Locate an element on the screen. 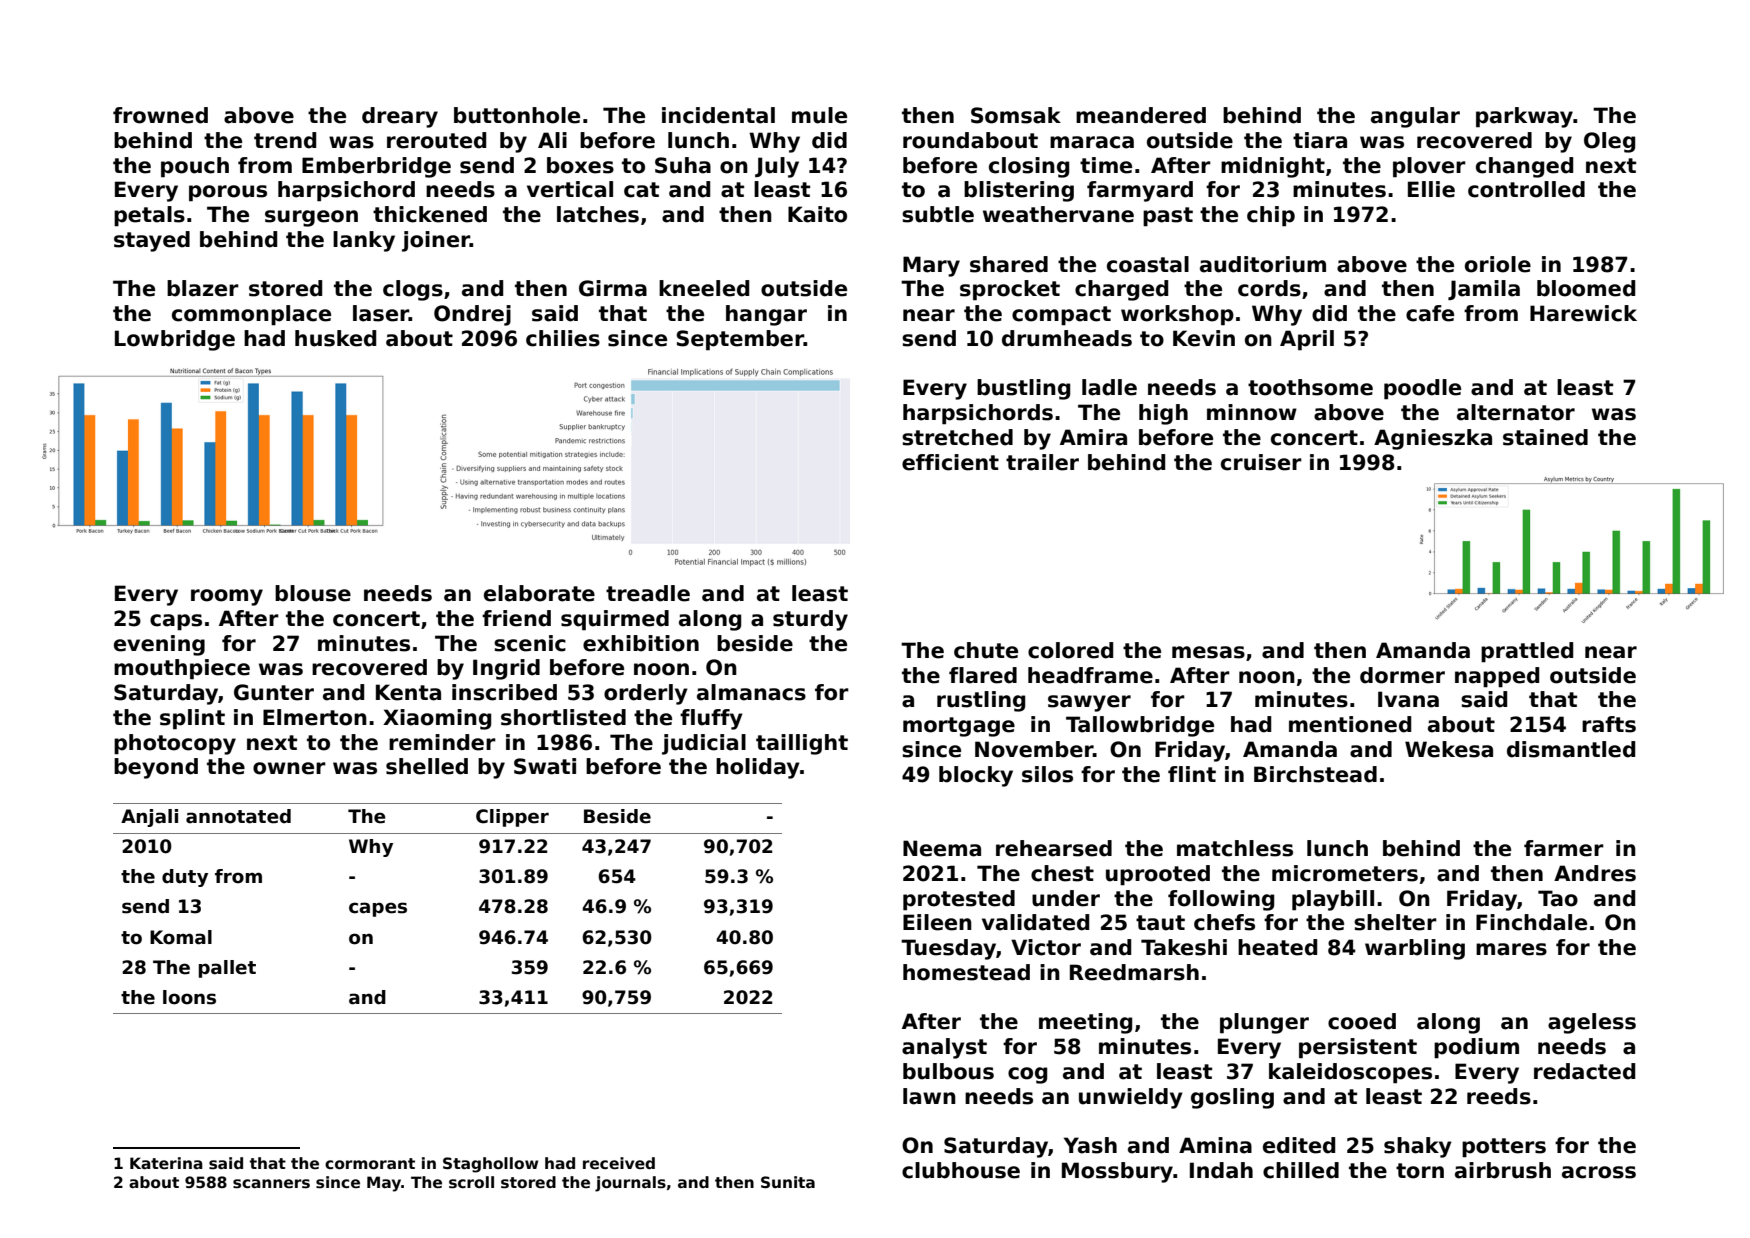 This screenshot has width=1750, height=1238. Komal is located at coordinates (181, 937).
